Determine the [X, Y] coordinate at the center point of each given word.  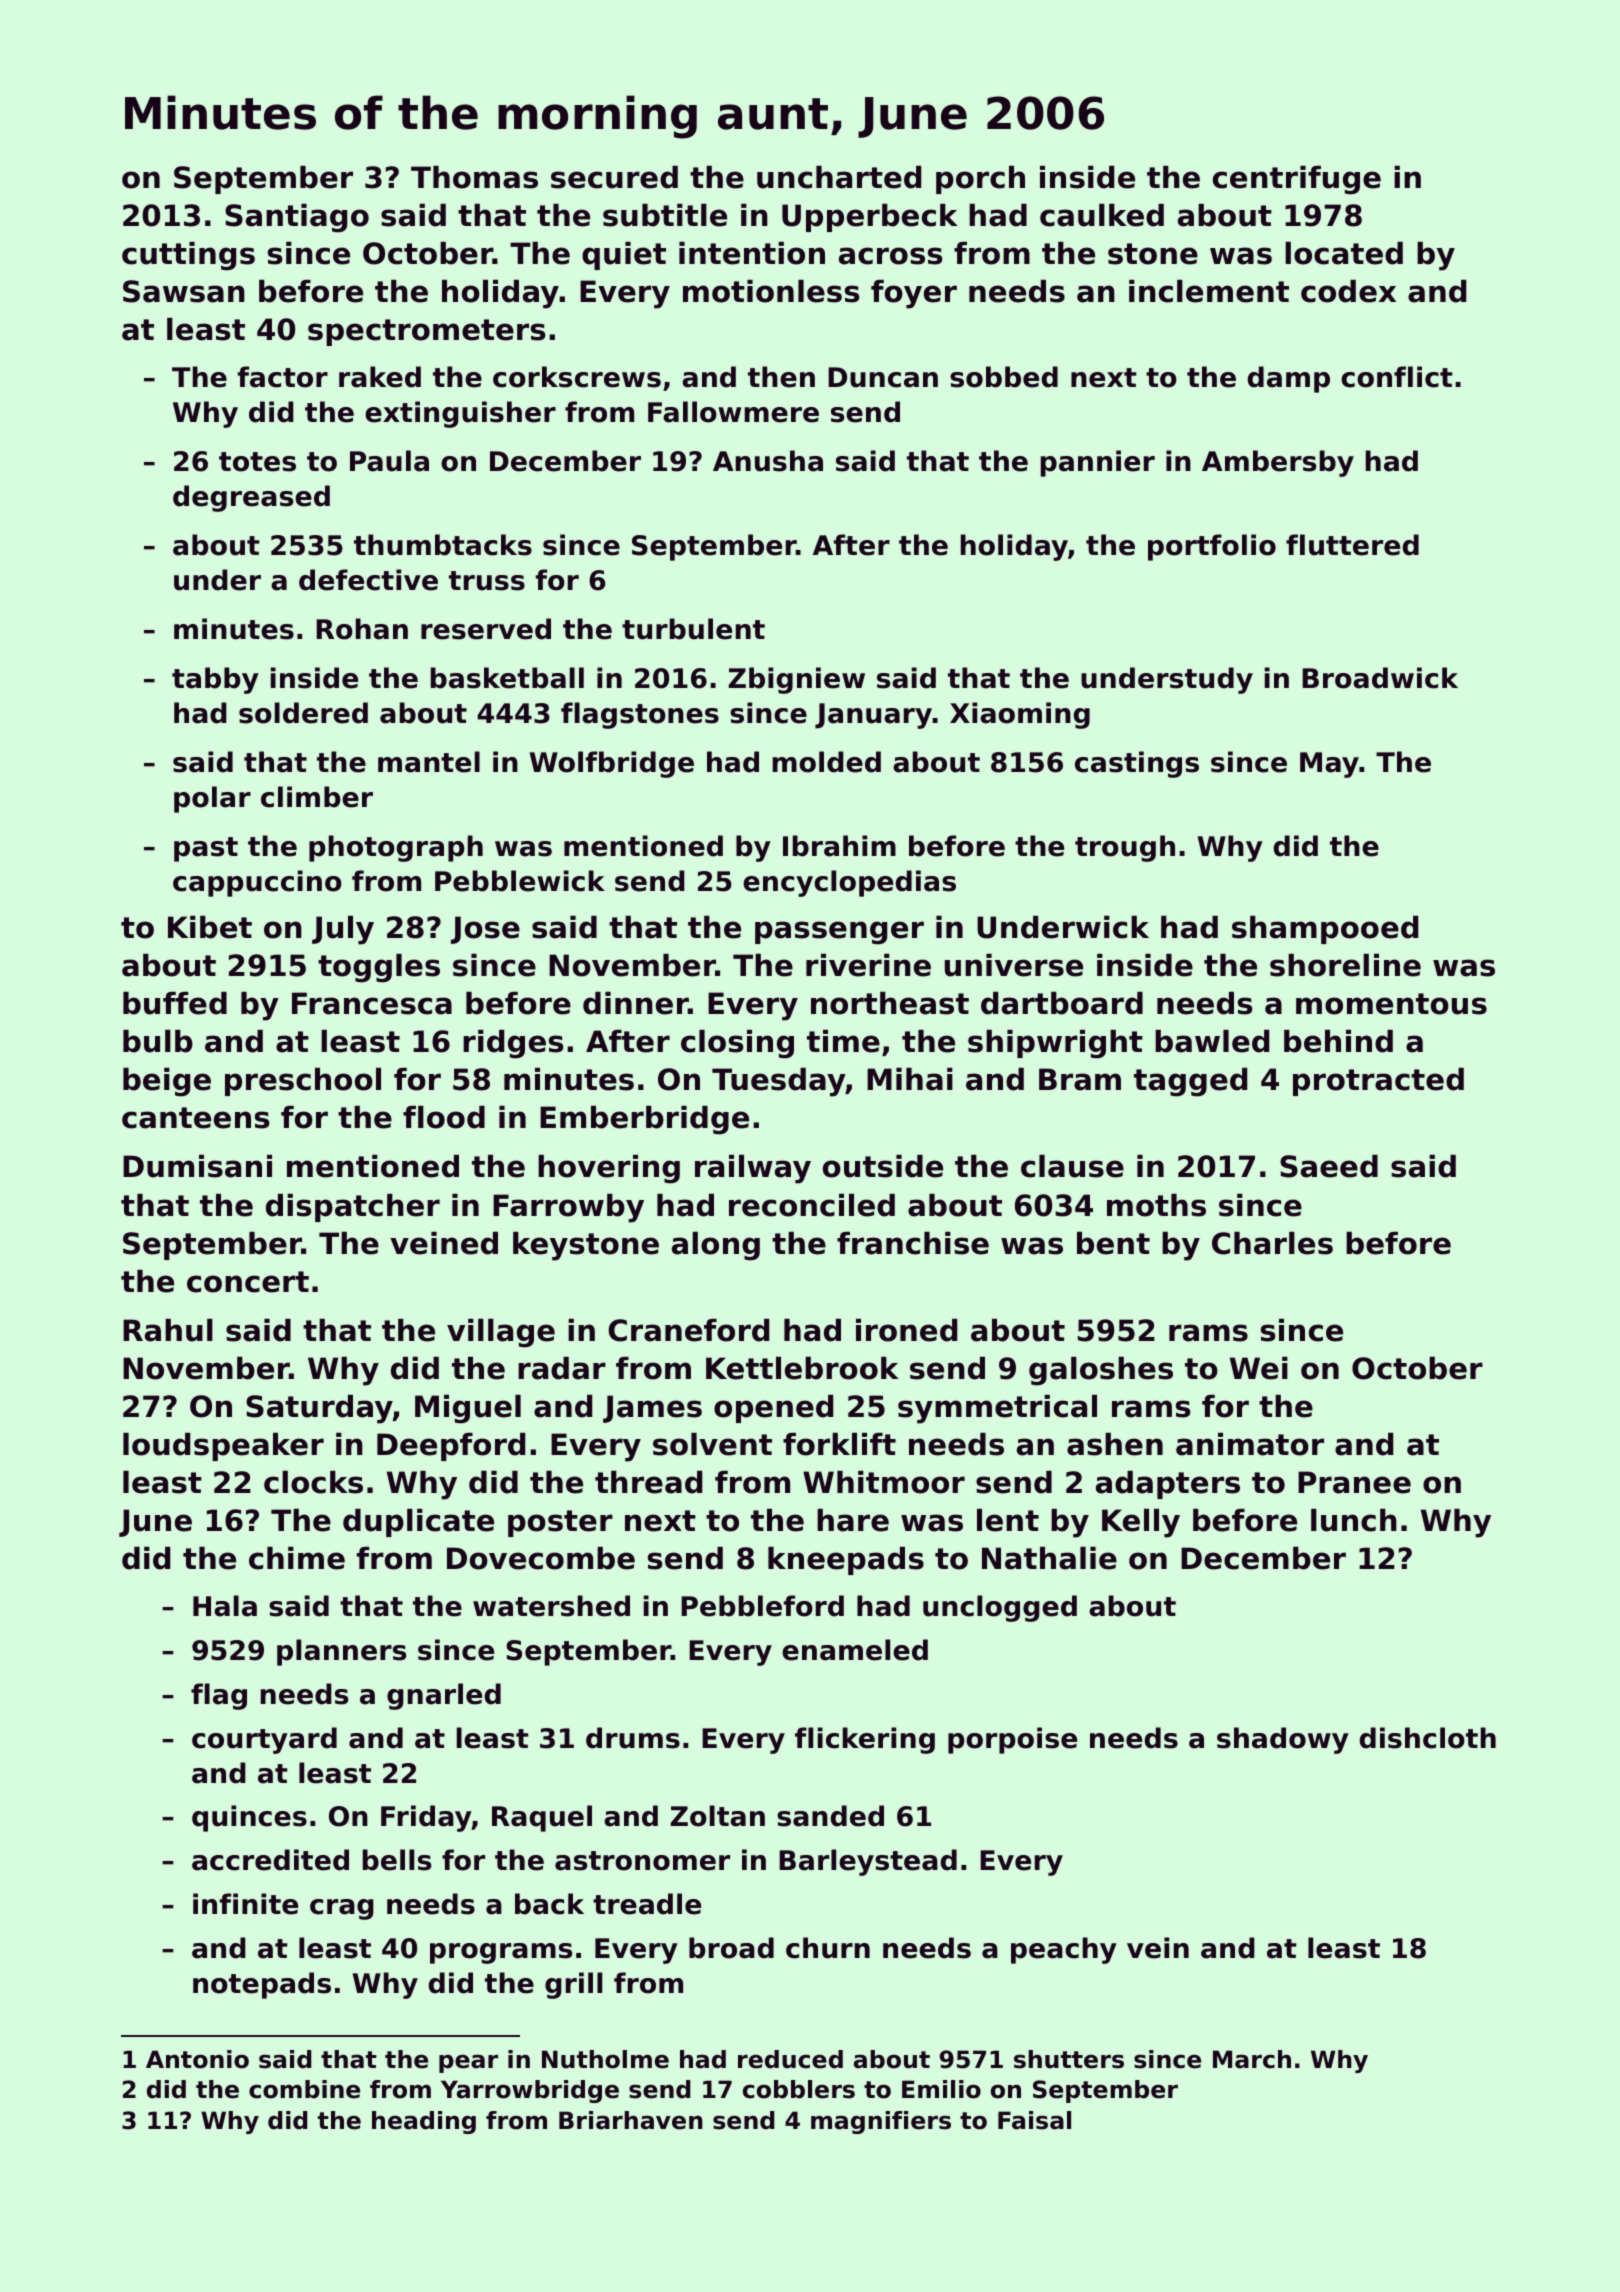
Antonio [197, 2059]
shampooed [1325, 930]
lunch [1354, 1520]
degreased [251, 498]
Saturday [319, 1409]
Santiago [297, 218]
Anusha [768, 461]
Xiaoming [1020, 715]
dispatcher [353, 1208]
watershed [551, 1606]
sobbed [1004, 377]
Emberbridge [644, 1120]
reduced [790, 2059]
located [1344, 253]
